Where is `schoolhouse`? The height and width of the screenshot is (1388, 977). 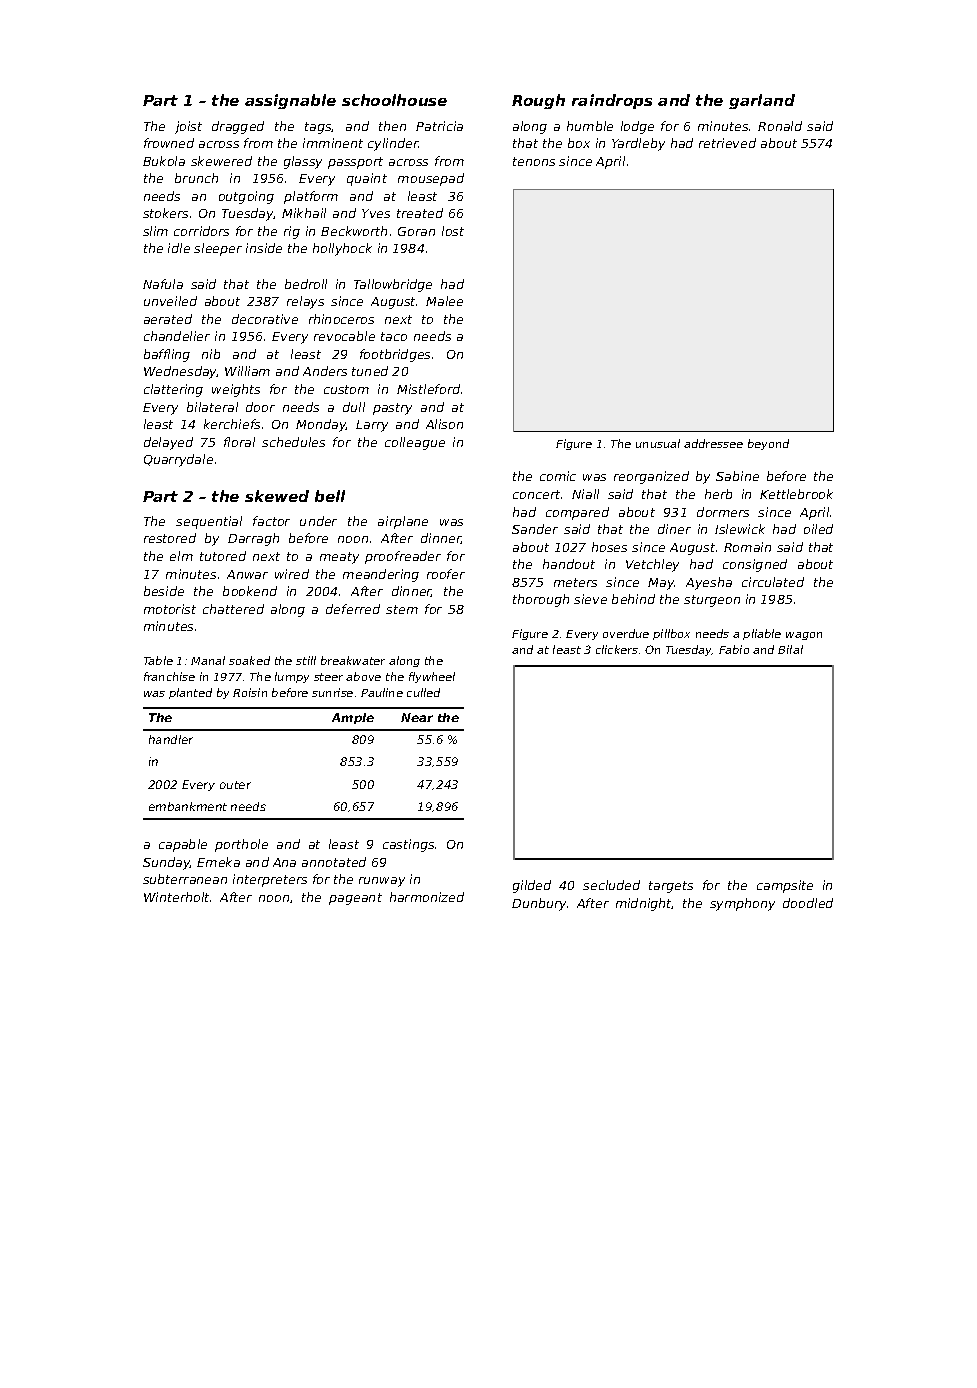 schoolhouse is located at coordinates (394, 100).
